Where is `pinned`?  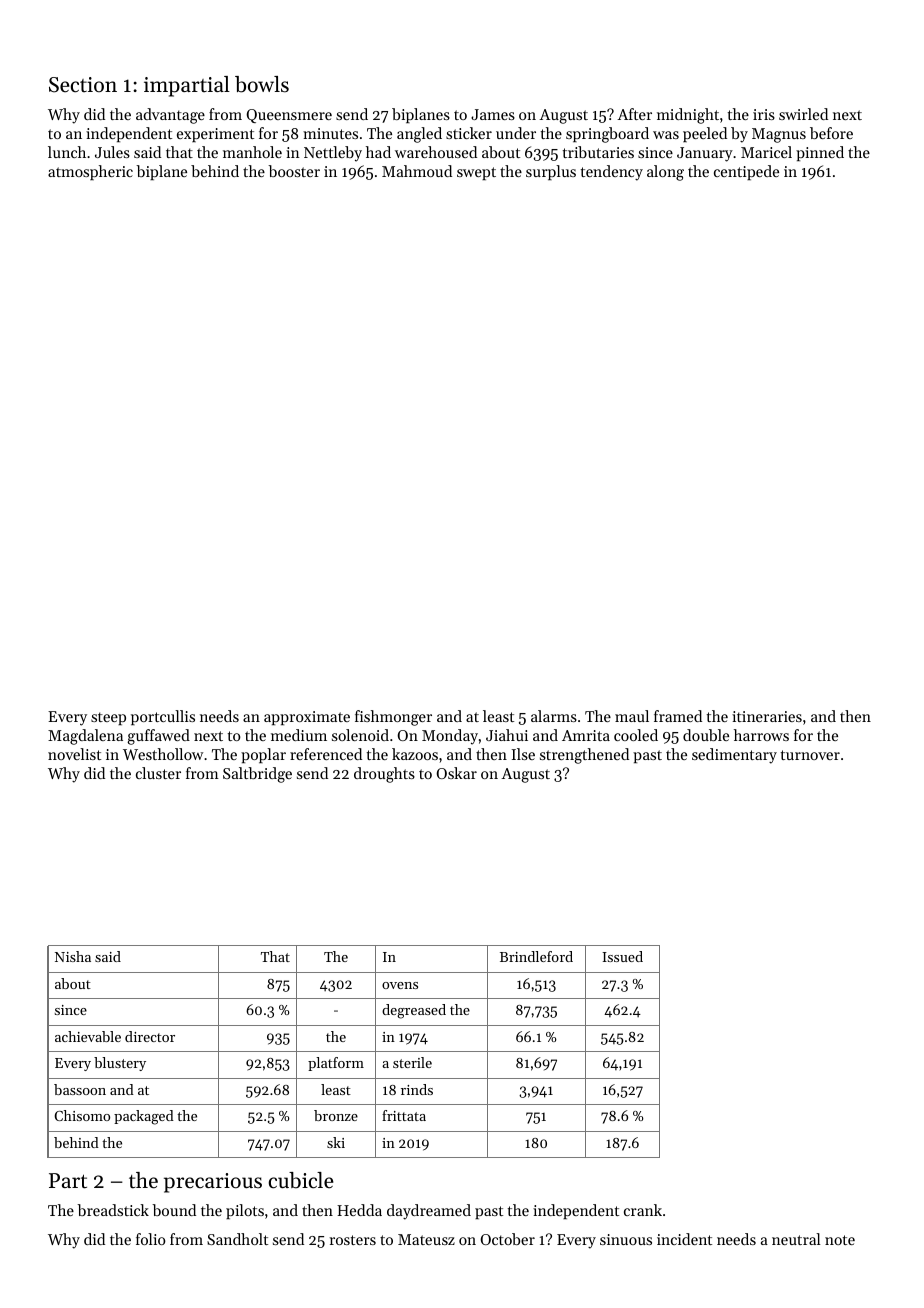
pinned is located at coordinates (820, 153).
